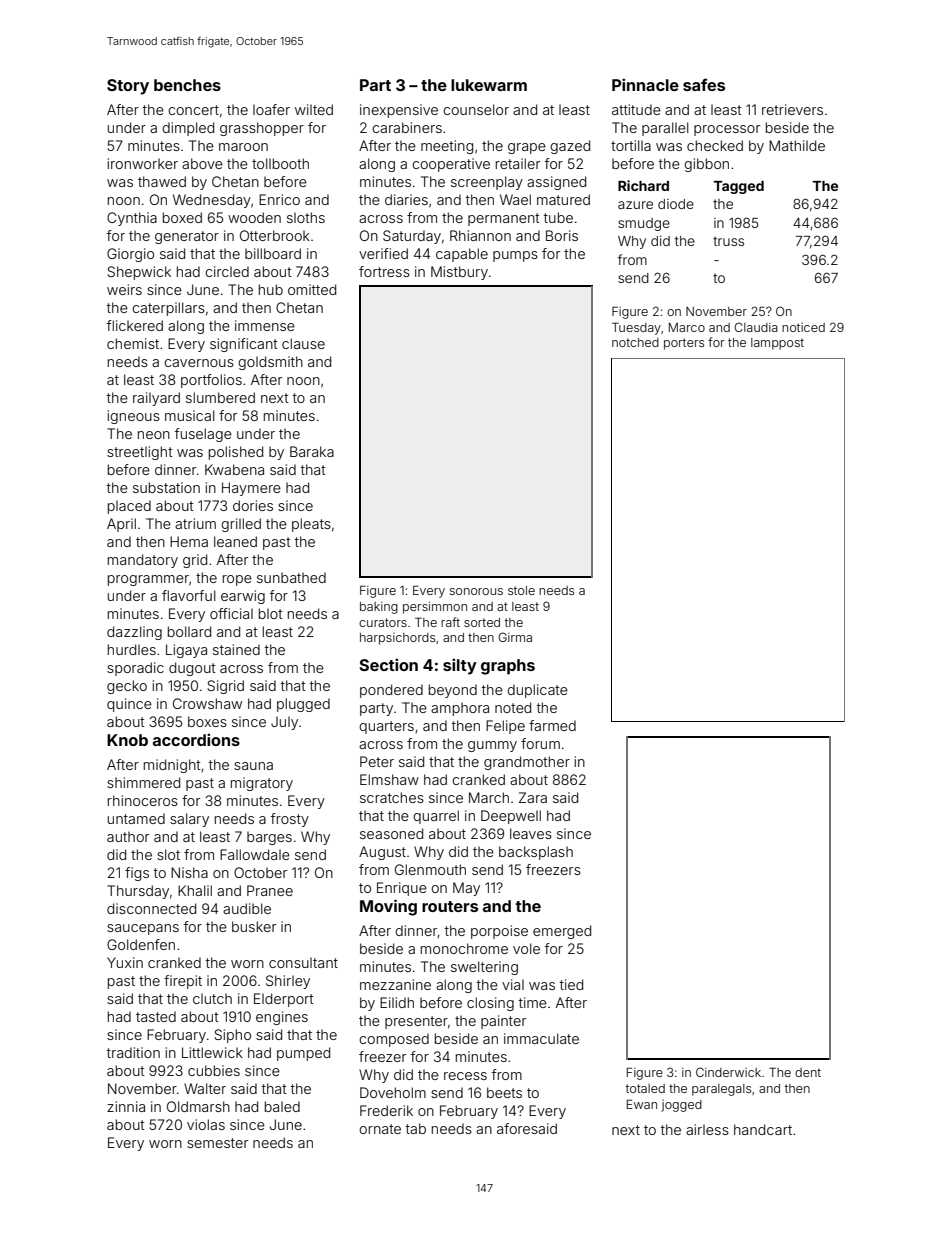  I want to click on checked, so click(715, 145).
